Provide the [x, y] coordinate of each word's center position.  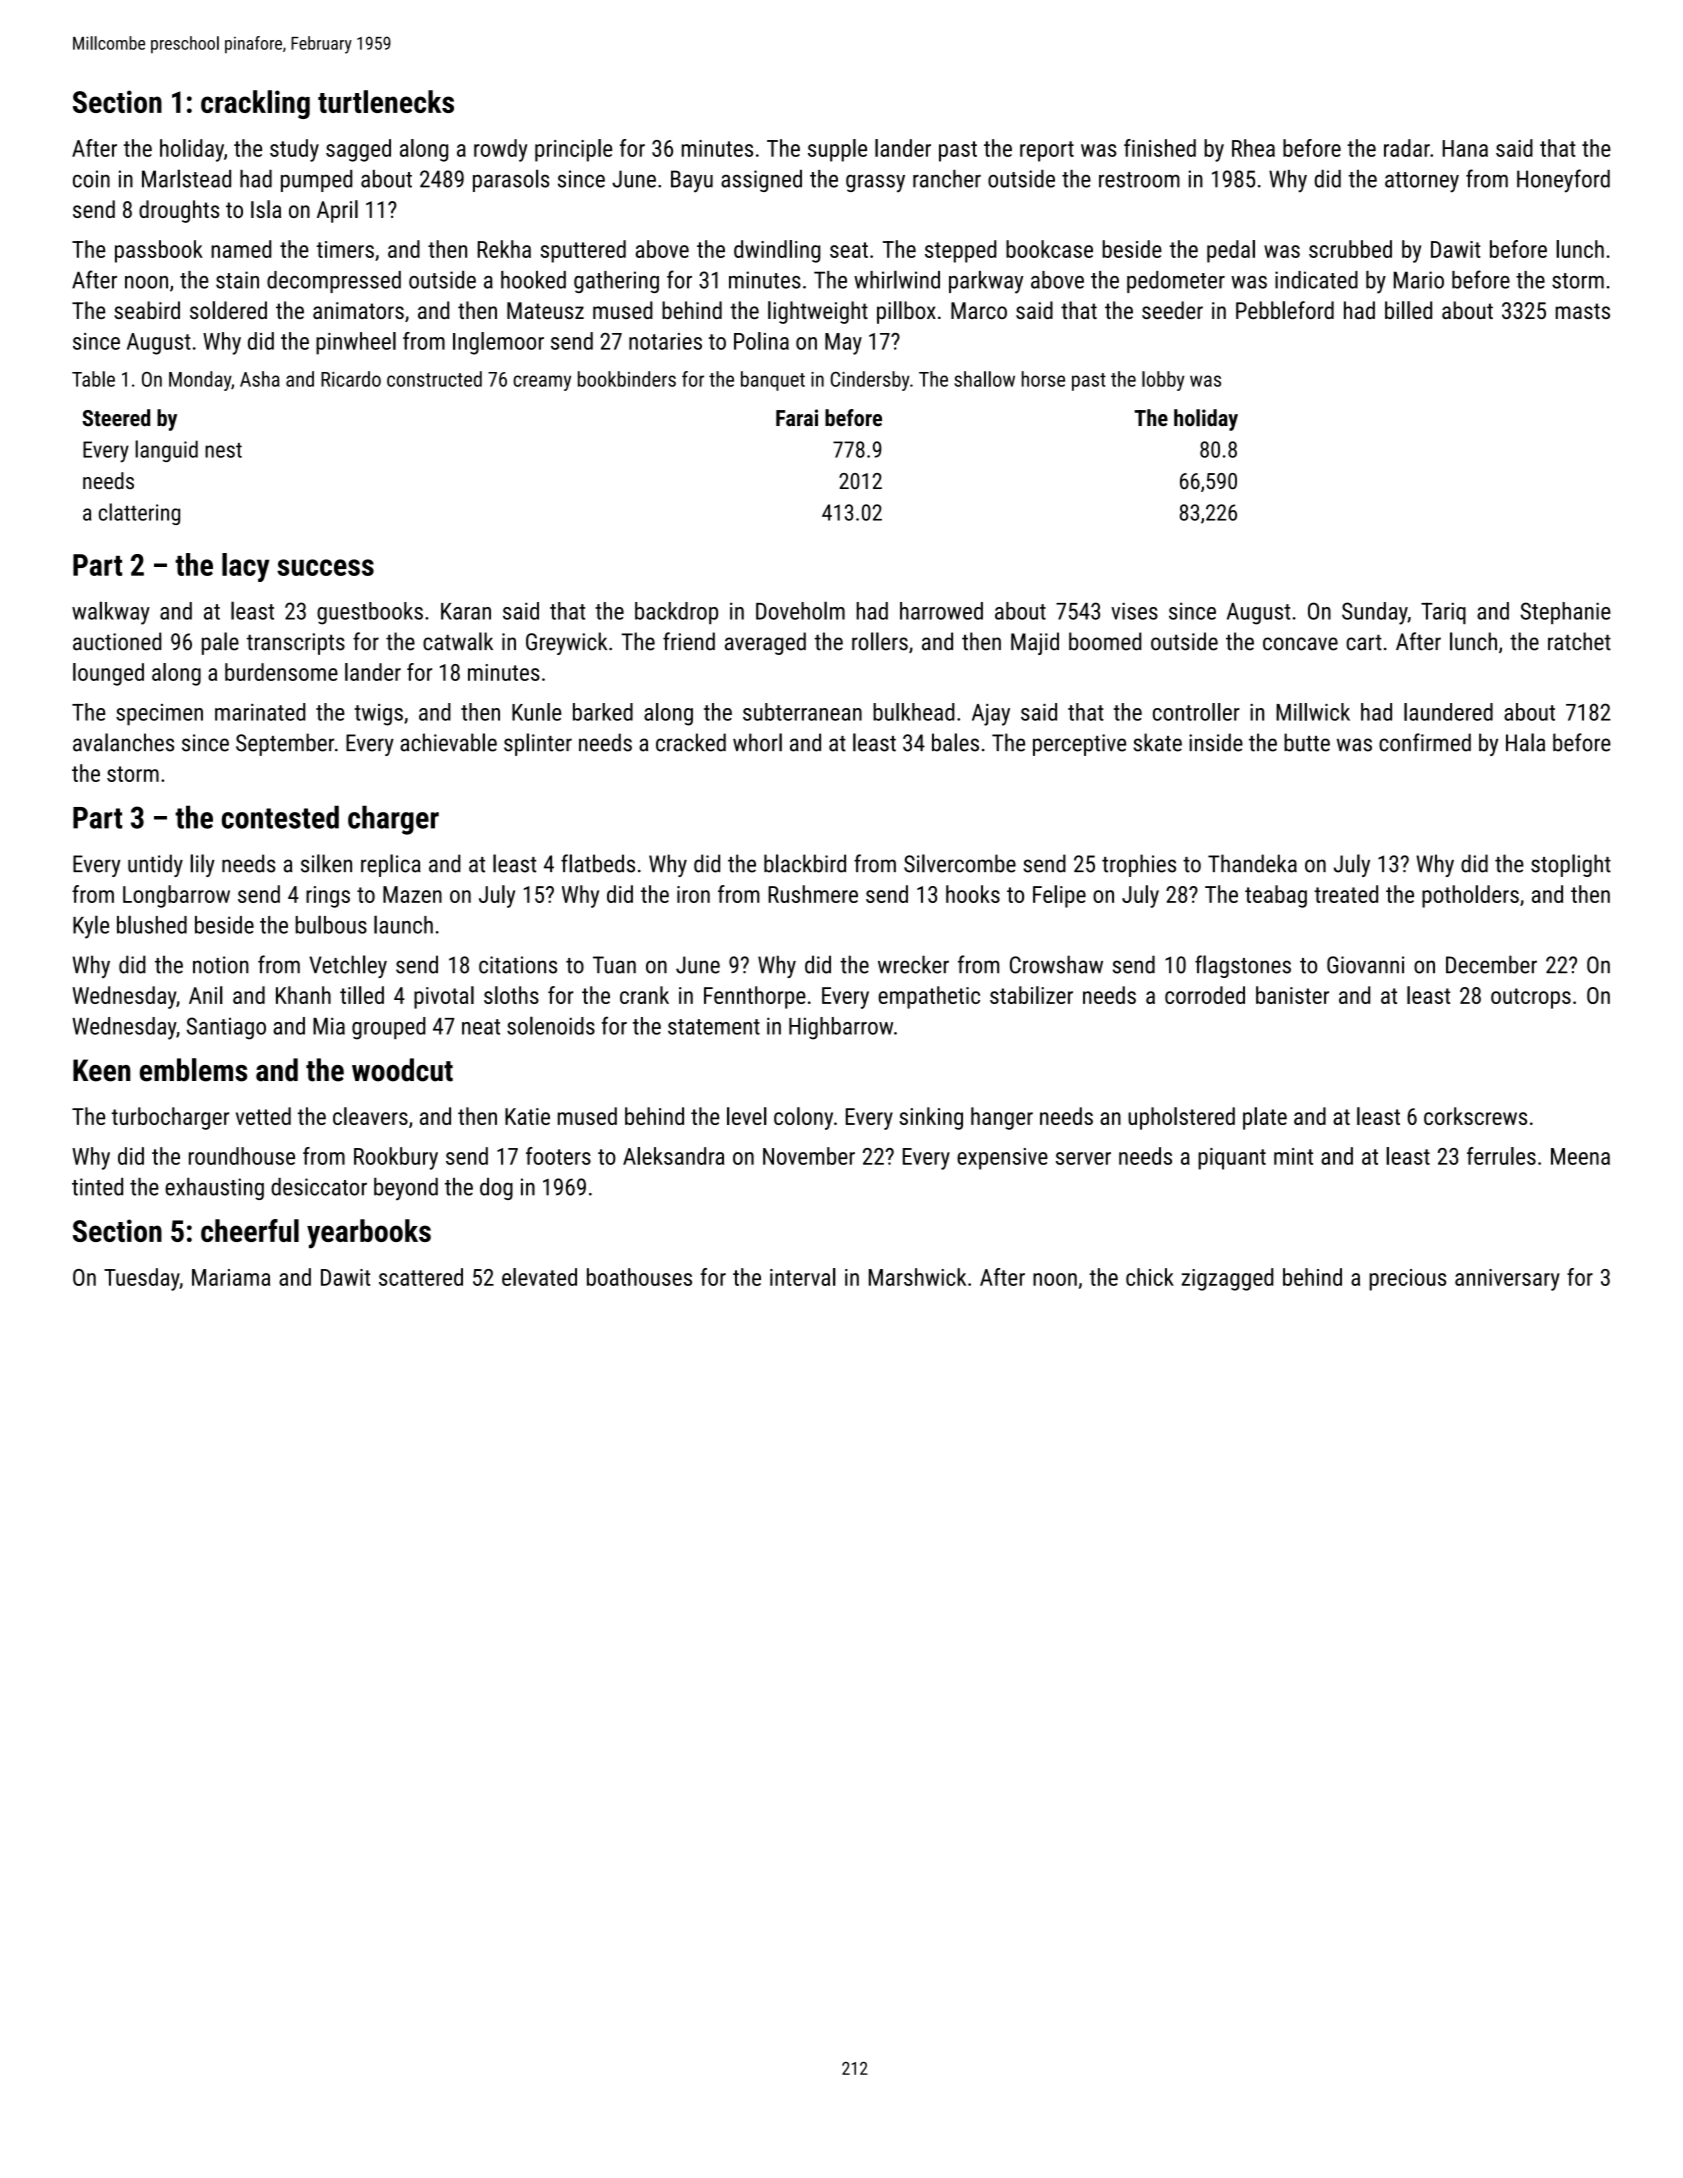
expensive [1002, 1159]
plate [1265, 1118]
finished [1160, 148]
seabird [147, 310]
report [1047, 151]
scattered [421, 1277]
